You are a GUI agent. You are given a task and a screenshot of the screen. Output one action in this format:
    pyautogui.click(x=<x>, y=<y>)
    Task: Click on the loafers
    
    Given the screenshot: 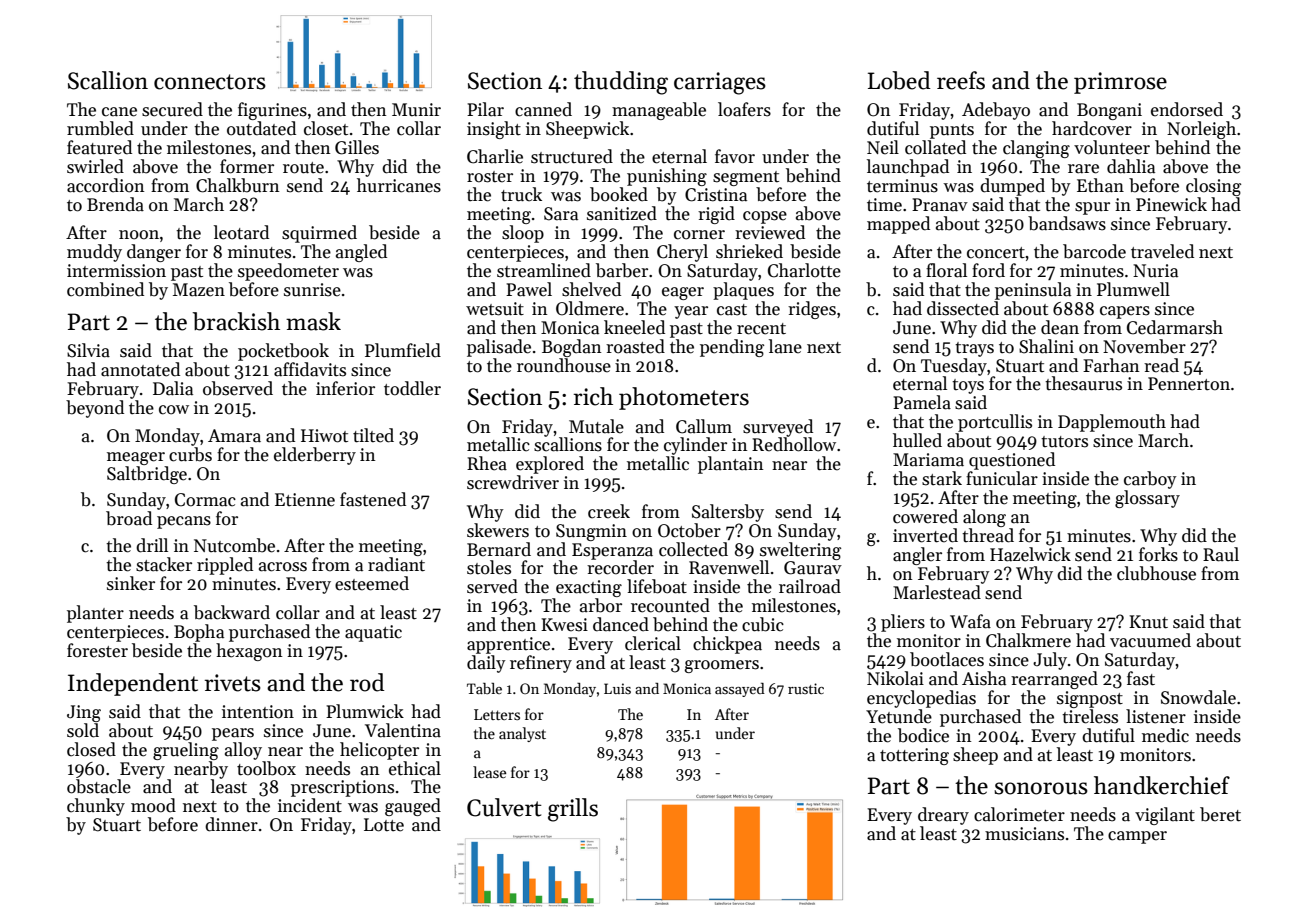 What is the action you would take?
    pyautogui.click(x=744, y=109)
